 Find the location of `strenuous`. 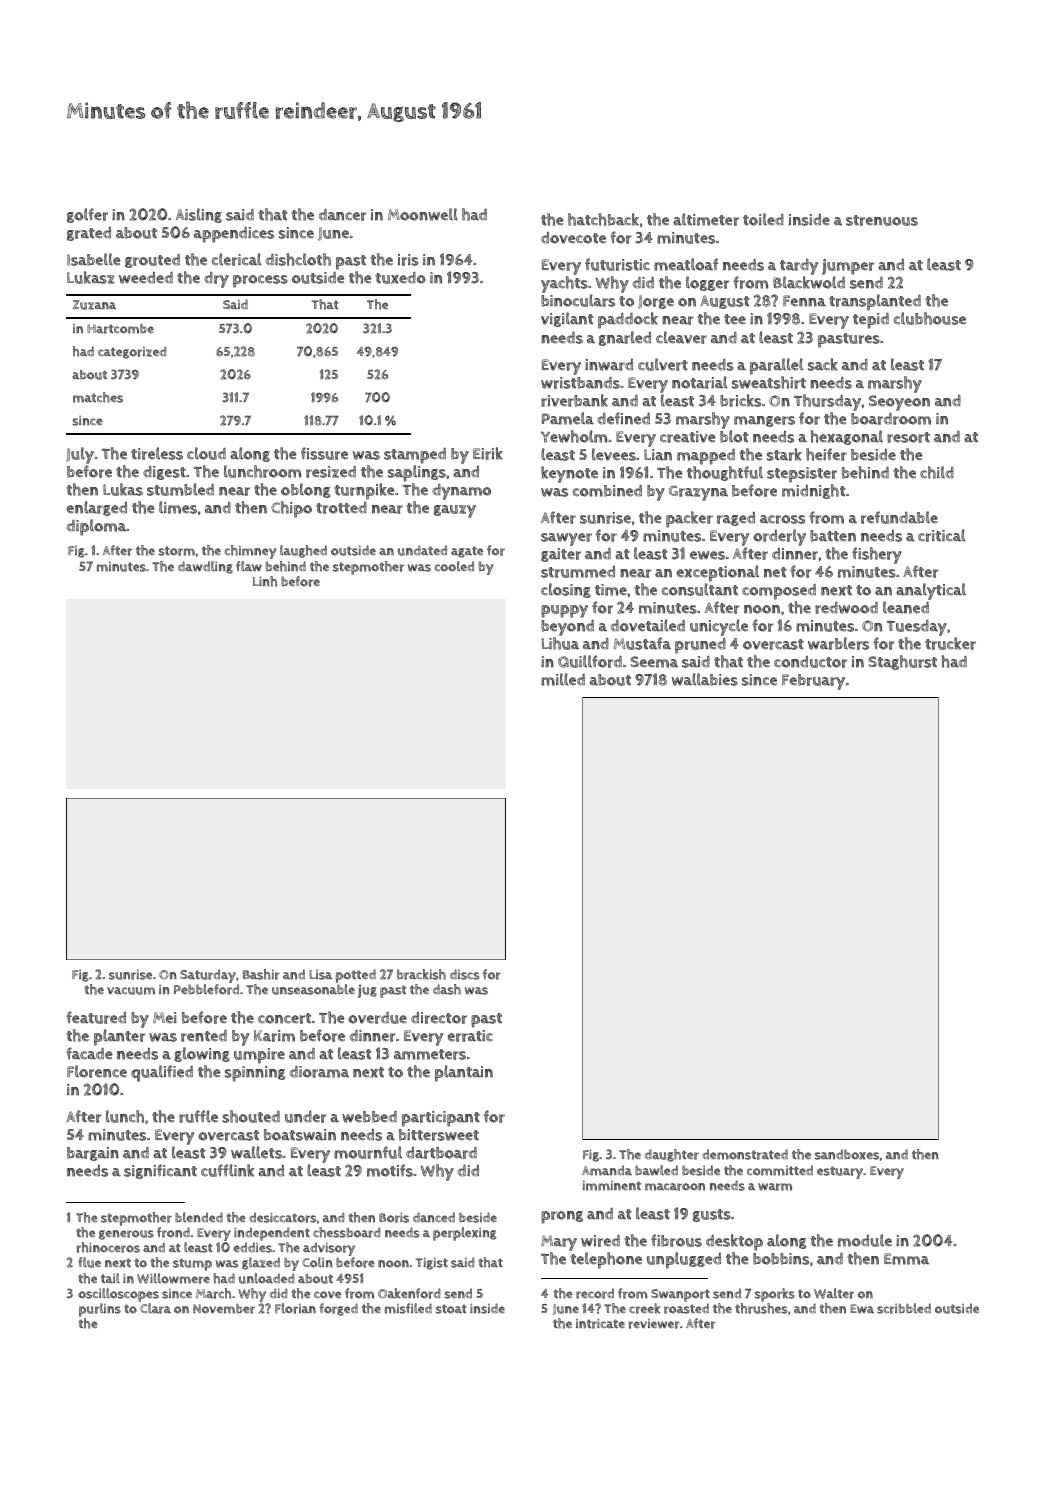

strenuous is located at coordinates (882, 220).
